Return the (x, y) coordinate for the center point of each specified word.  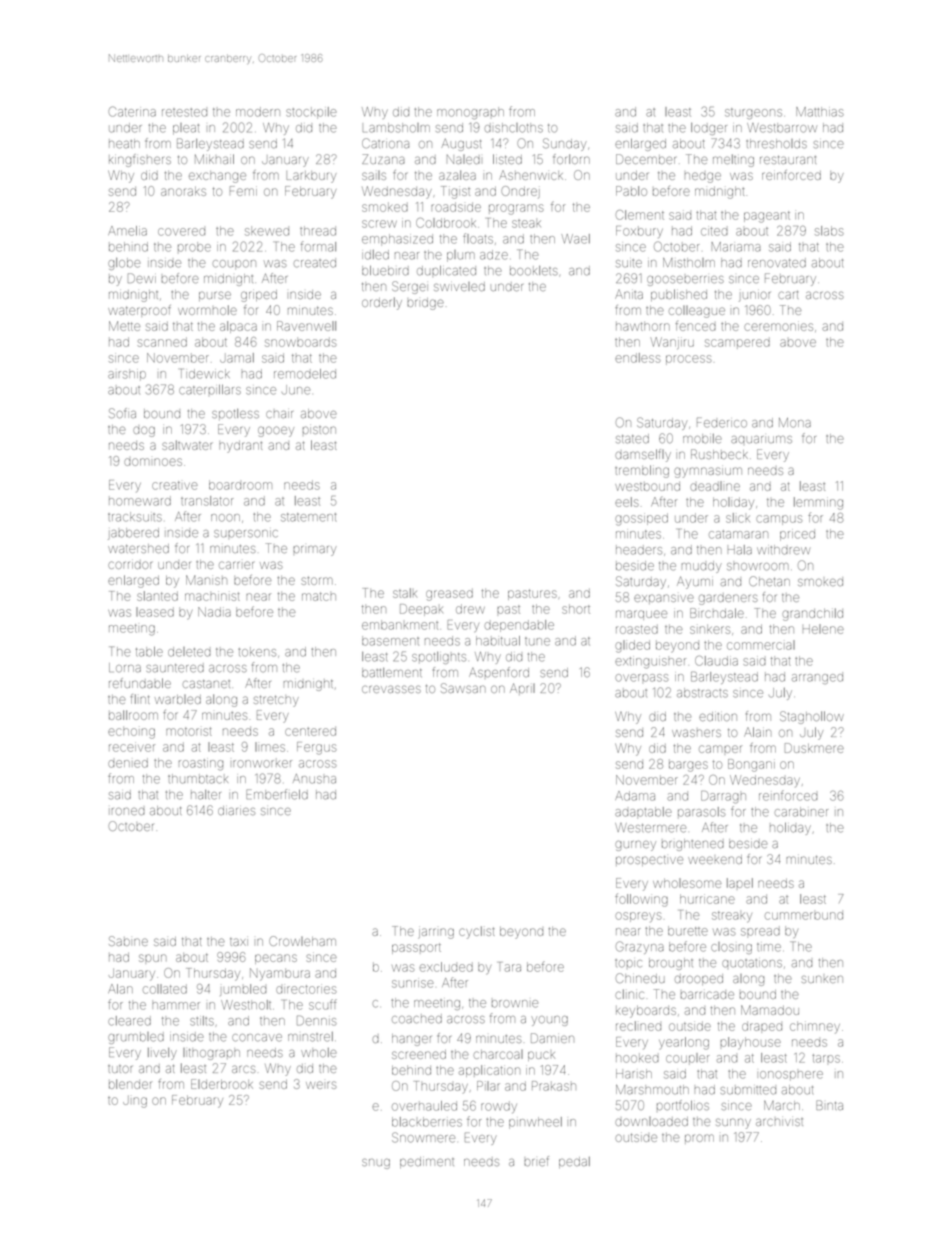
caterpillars (210, 390)
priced (797, 535)
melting (733, 160)
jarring (436, 933)
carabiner (801, 812)
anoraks (183, 191)
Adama (635, 796)
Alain (757, 732)
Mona (795, 423)
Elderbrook (222, 1084)
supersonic (246, 534)
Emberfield (277, 794)
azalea (457, 175)
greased (449, 595)
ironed (127, 811)
